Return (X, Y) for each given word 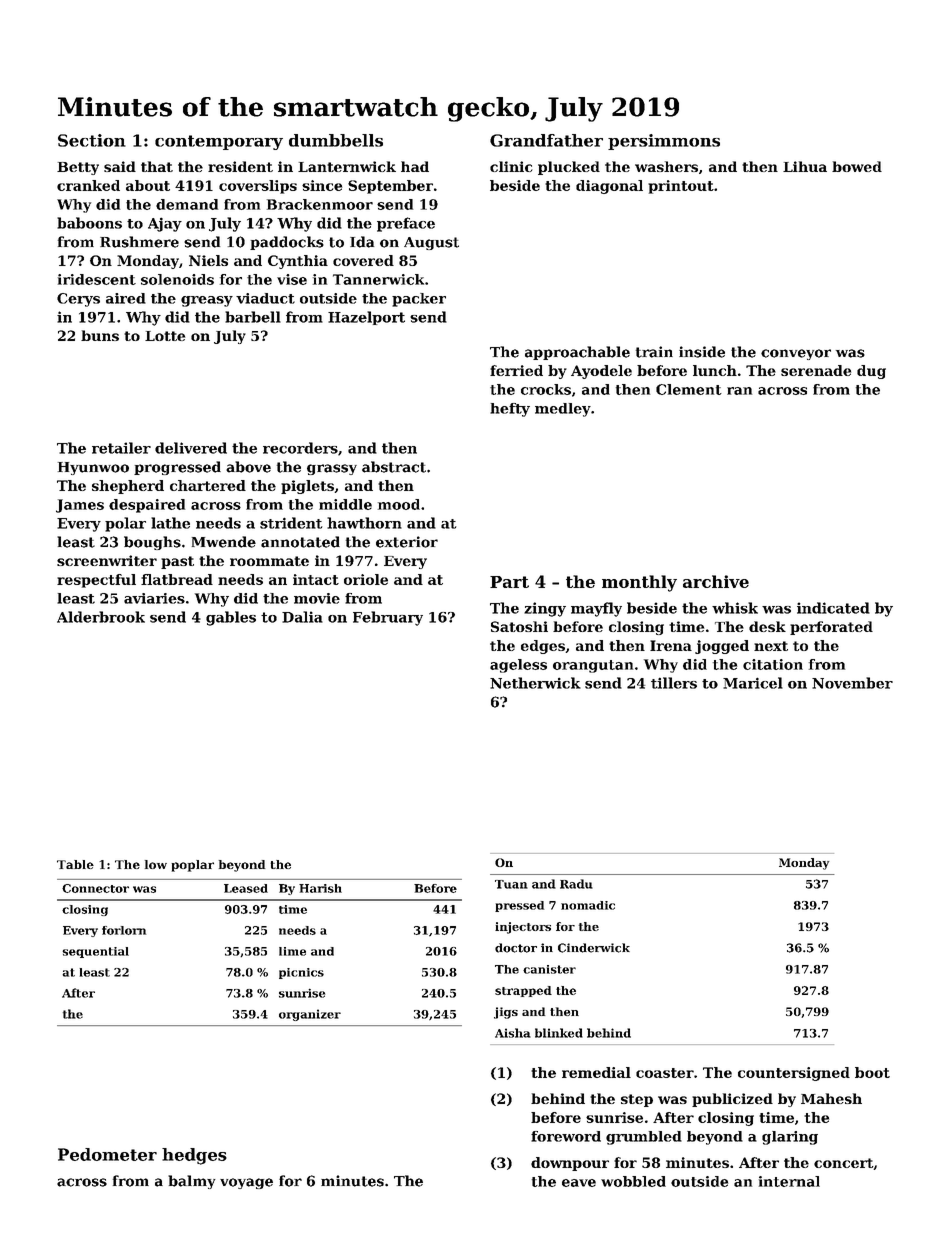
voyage (246, 1183)
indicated (833, 608)
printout (681, 187)
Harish (320, 888)
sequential (95, 952)
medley (563, 410)
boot (872, 1072)
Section (92, 140)
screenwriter (107, 560)
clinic (511, 166)
